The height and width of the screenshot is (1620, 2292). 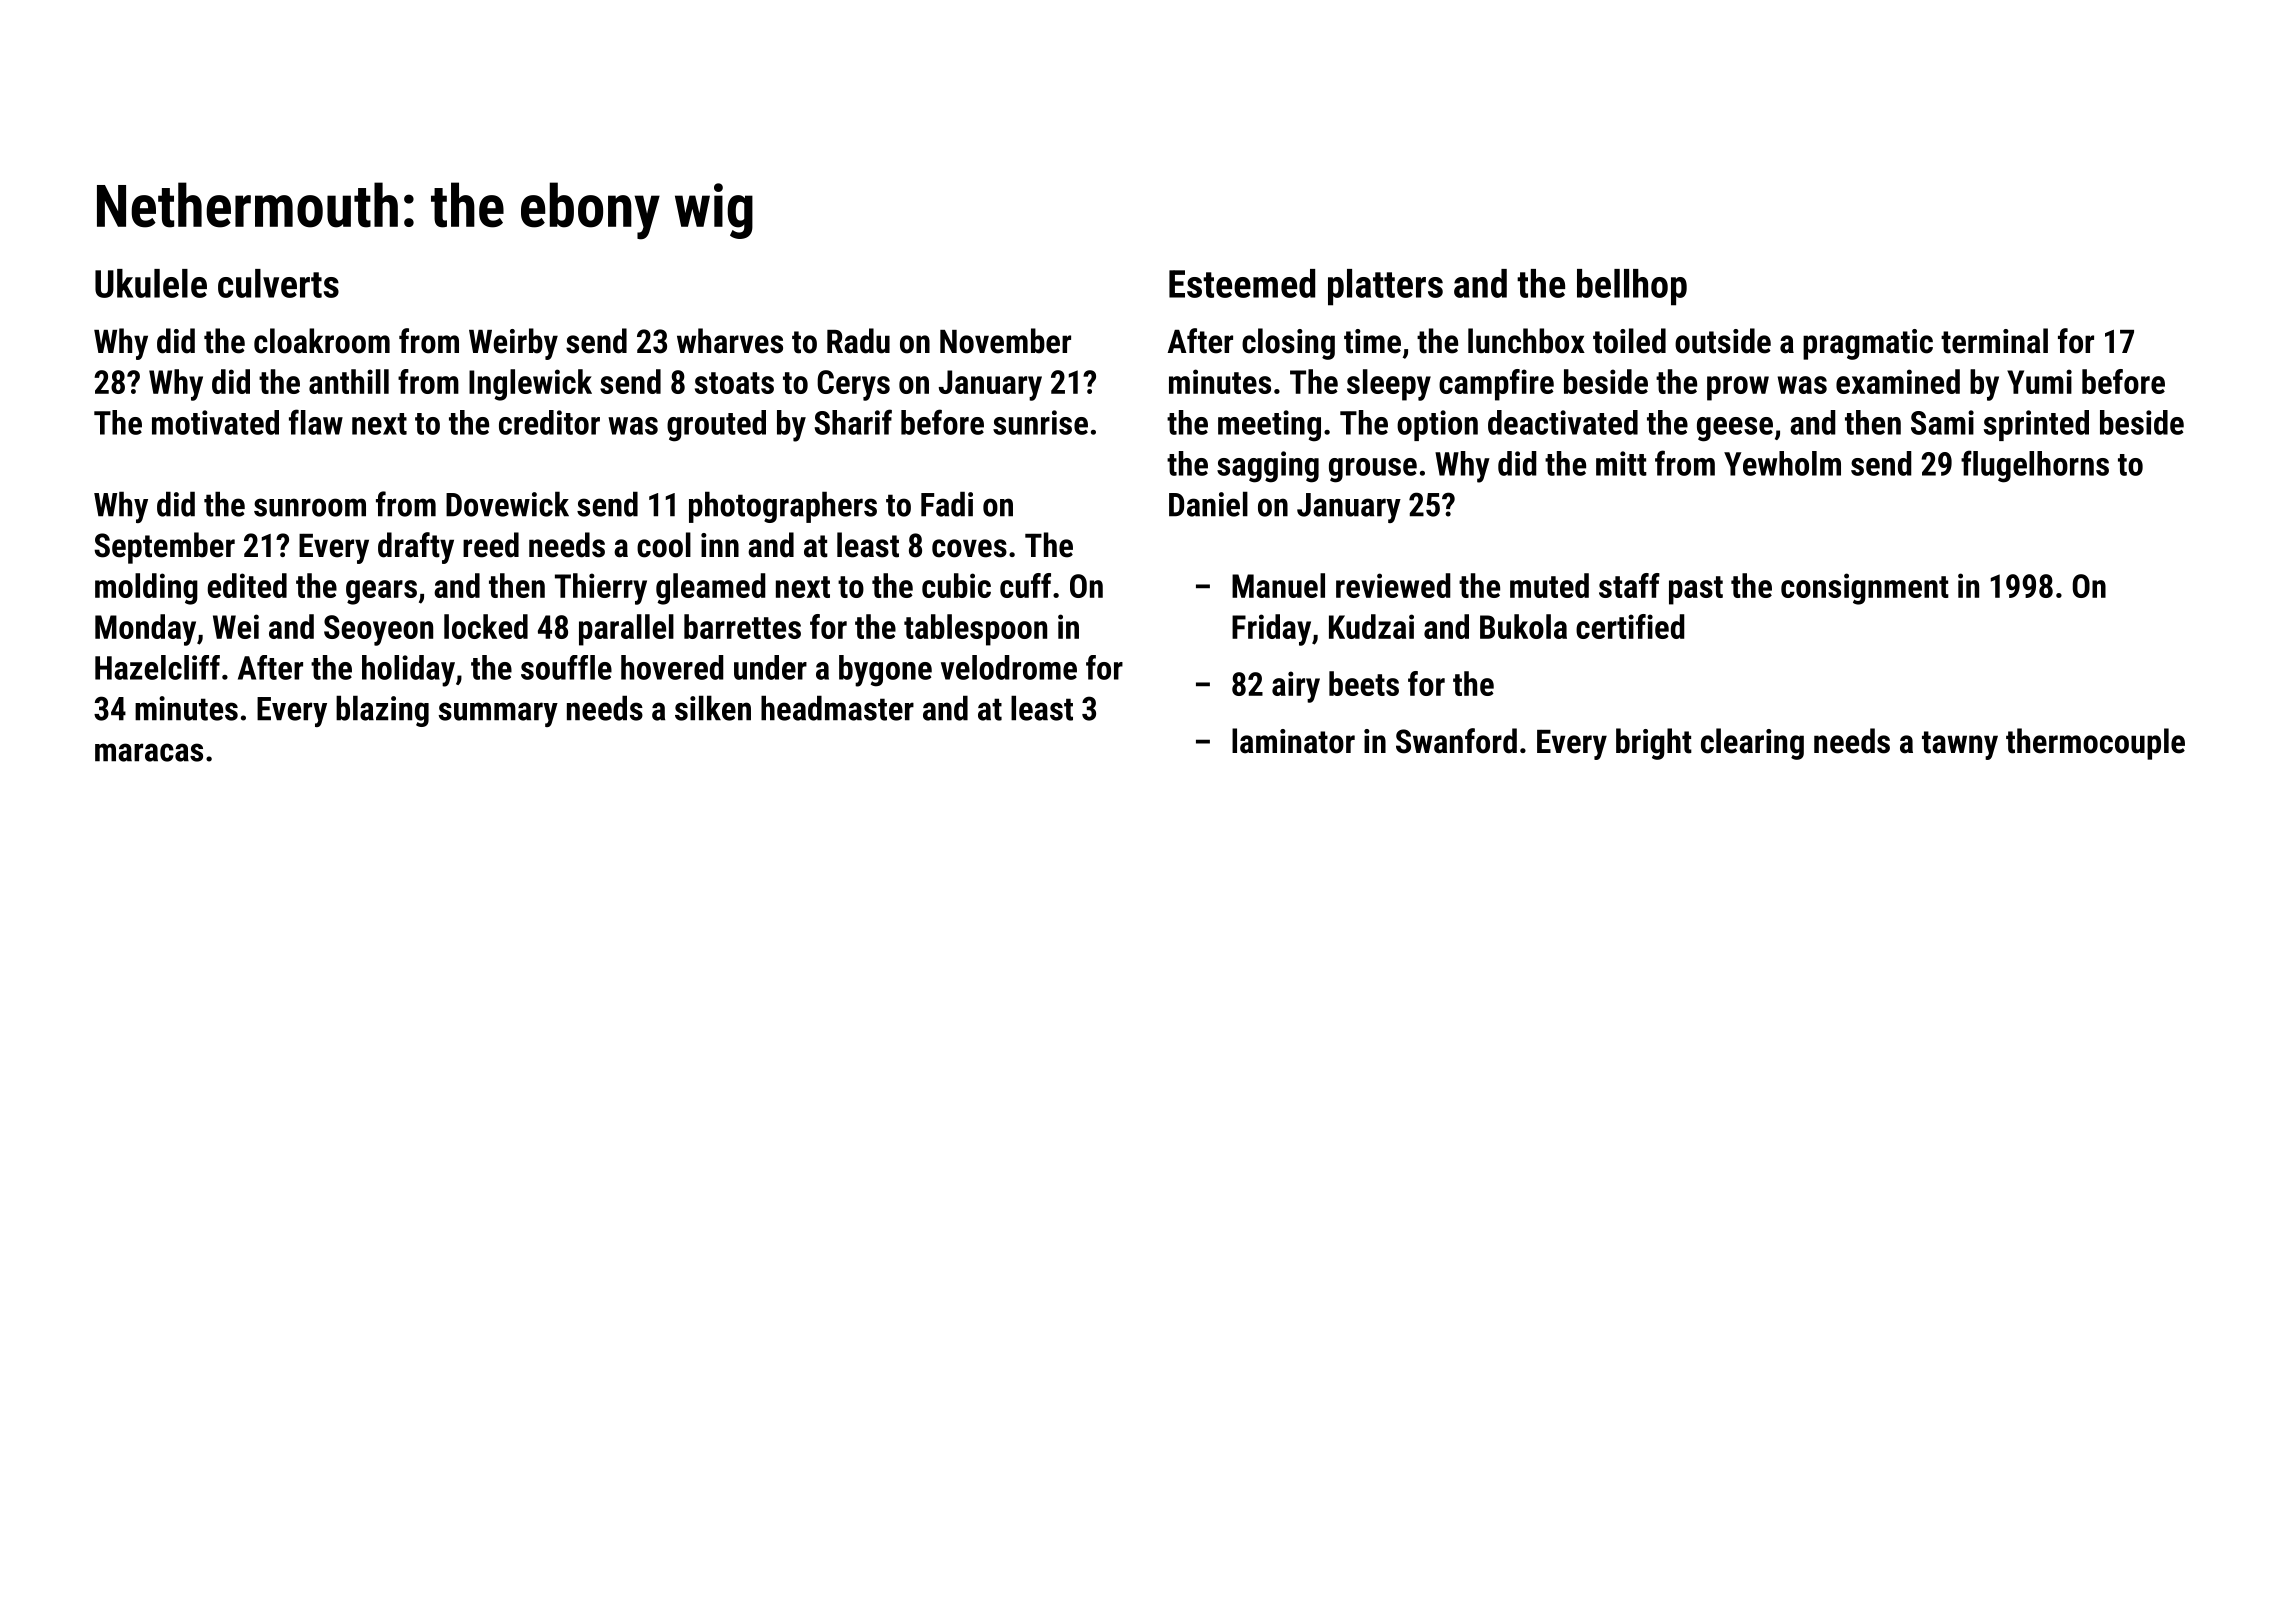 I want to click on certified, so click(x=1630, y=626).
